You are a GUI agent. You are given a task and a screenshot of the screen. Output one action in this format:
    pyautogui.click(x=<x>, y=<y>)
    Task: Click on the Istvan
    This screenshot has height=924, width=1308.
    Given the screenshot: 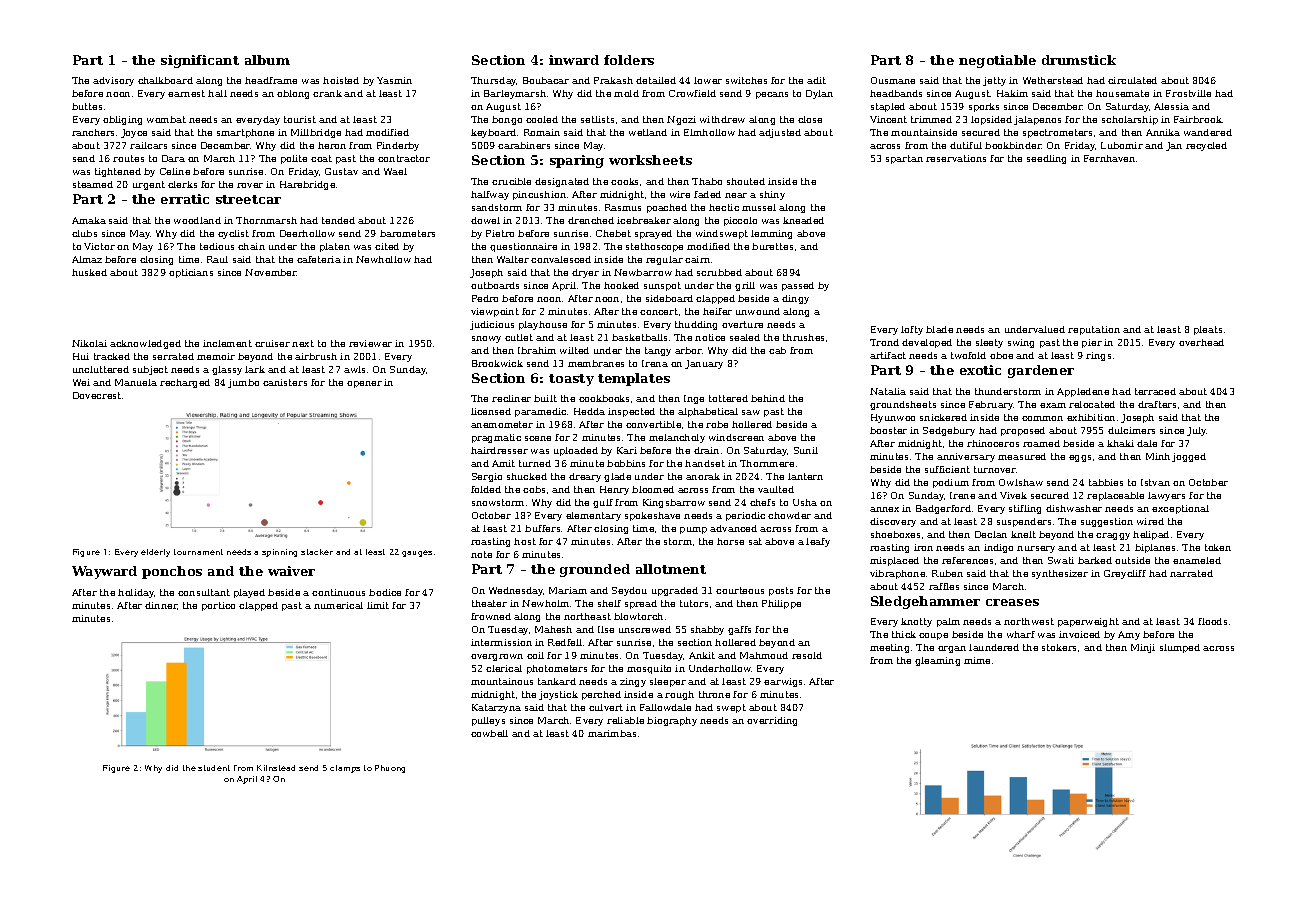 What is the action you would take?
    pyautogui.click(x=1155, y=482)
